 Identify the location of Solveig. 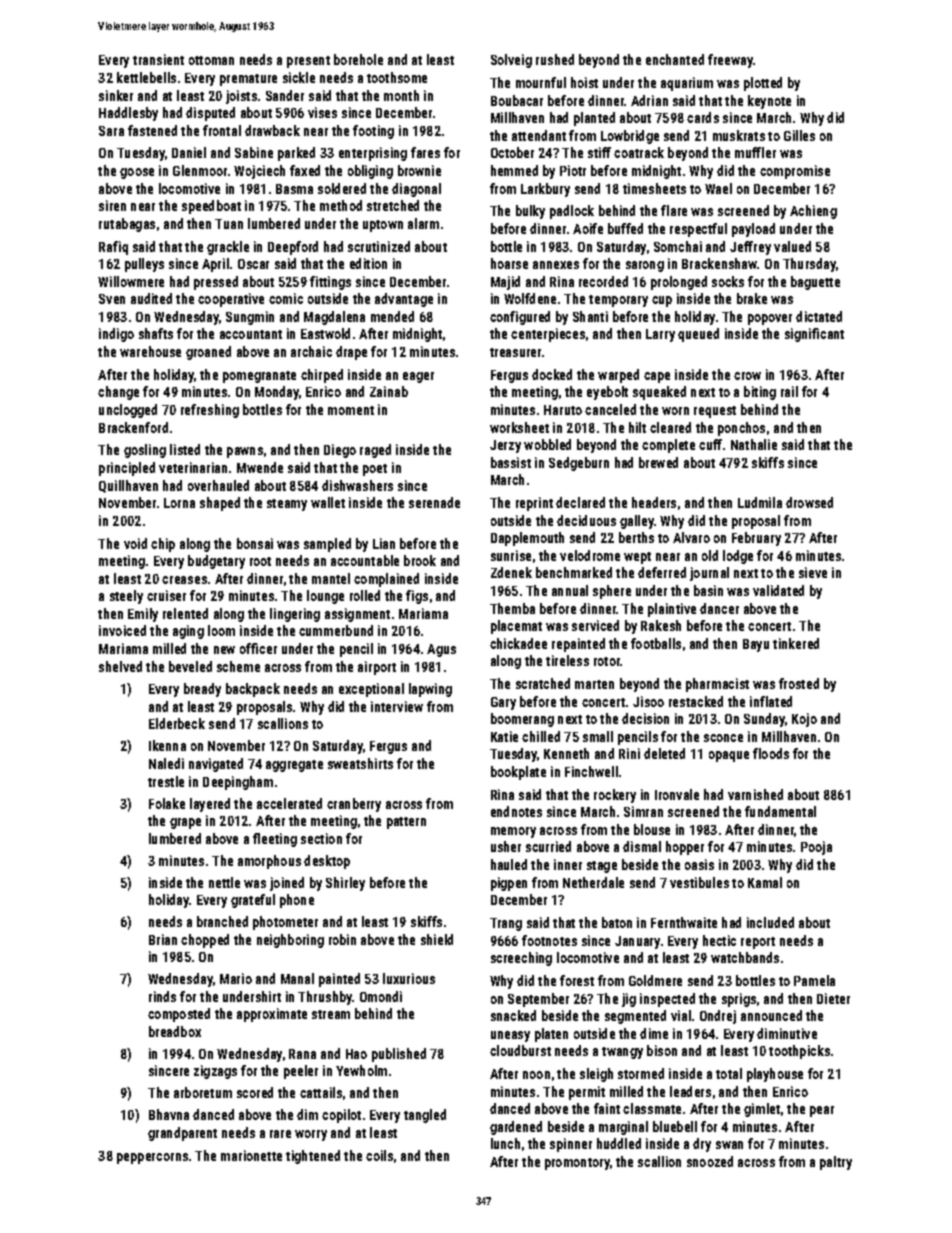
(511, 61).
